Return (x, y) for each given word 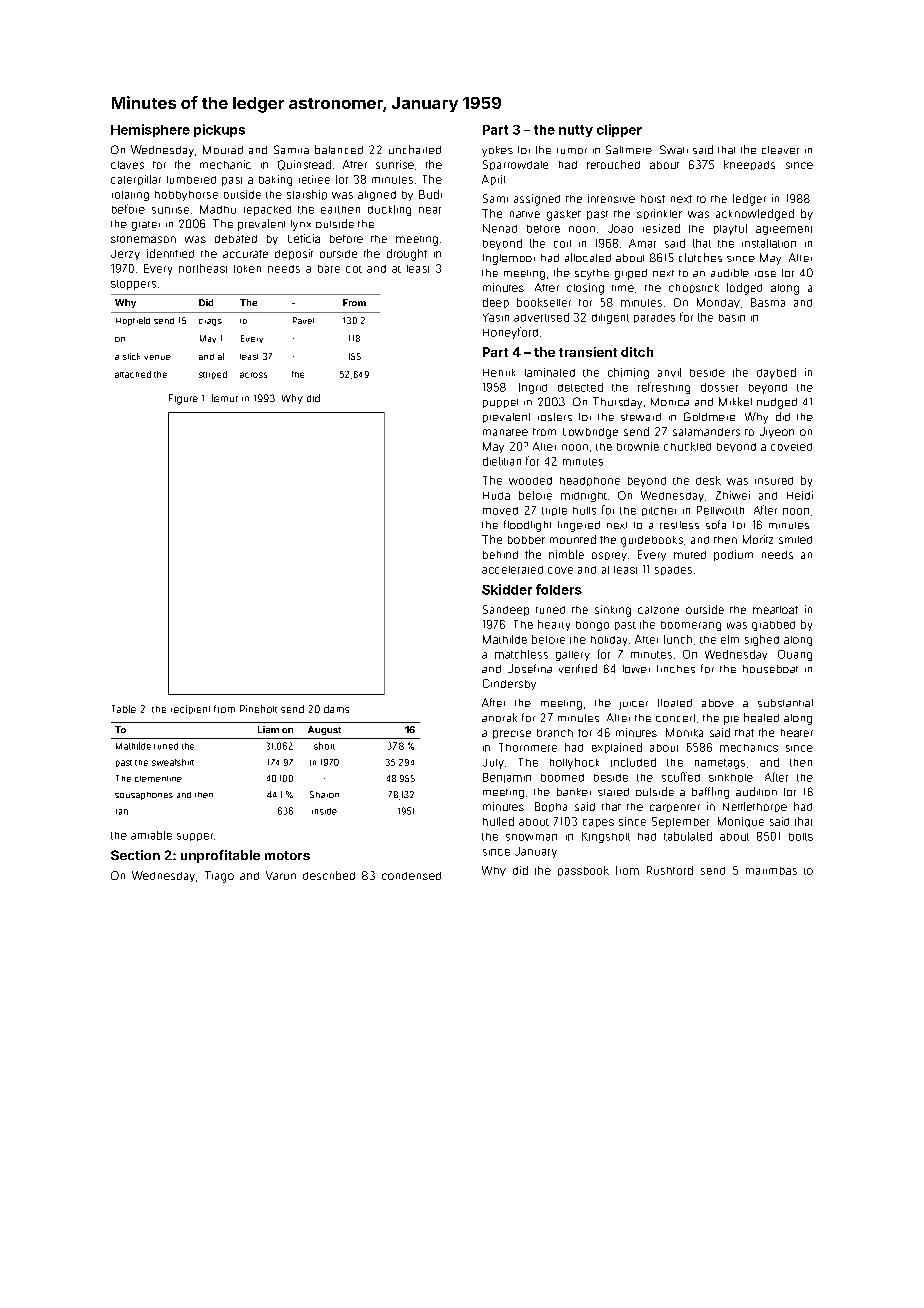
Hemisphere (150, 130)
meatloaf (775, 610)
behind (500, 555)
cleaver (780, 150)
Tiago (219, 877)
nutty (576, 131)
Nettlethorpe (755, 807)
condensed (411, 876)
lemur (225, 398)
